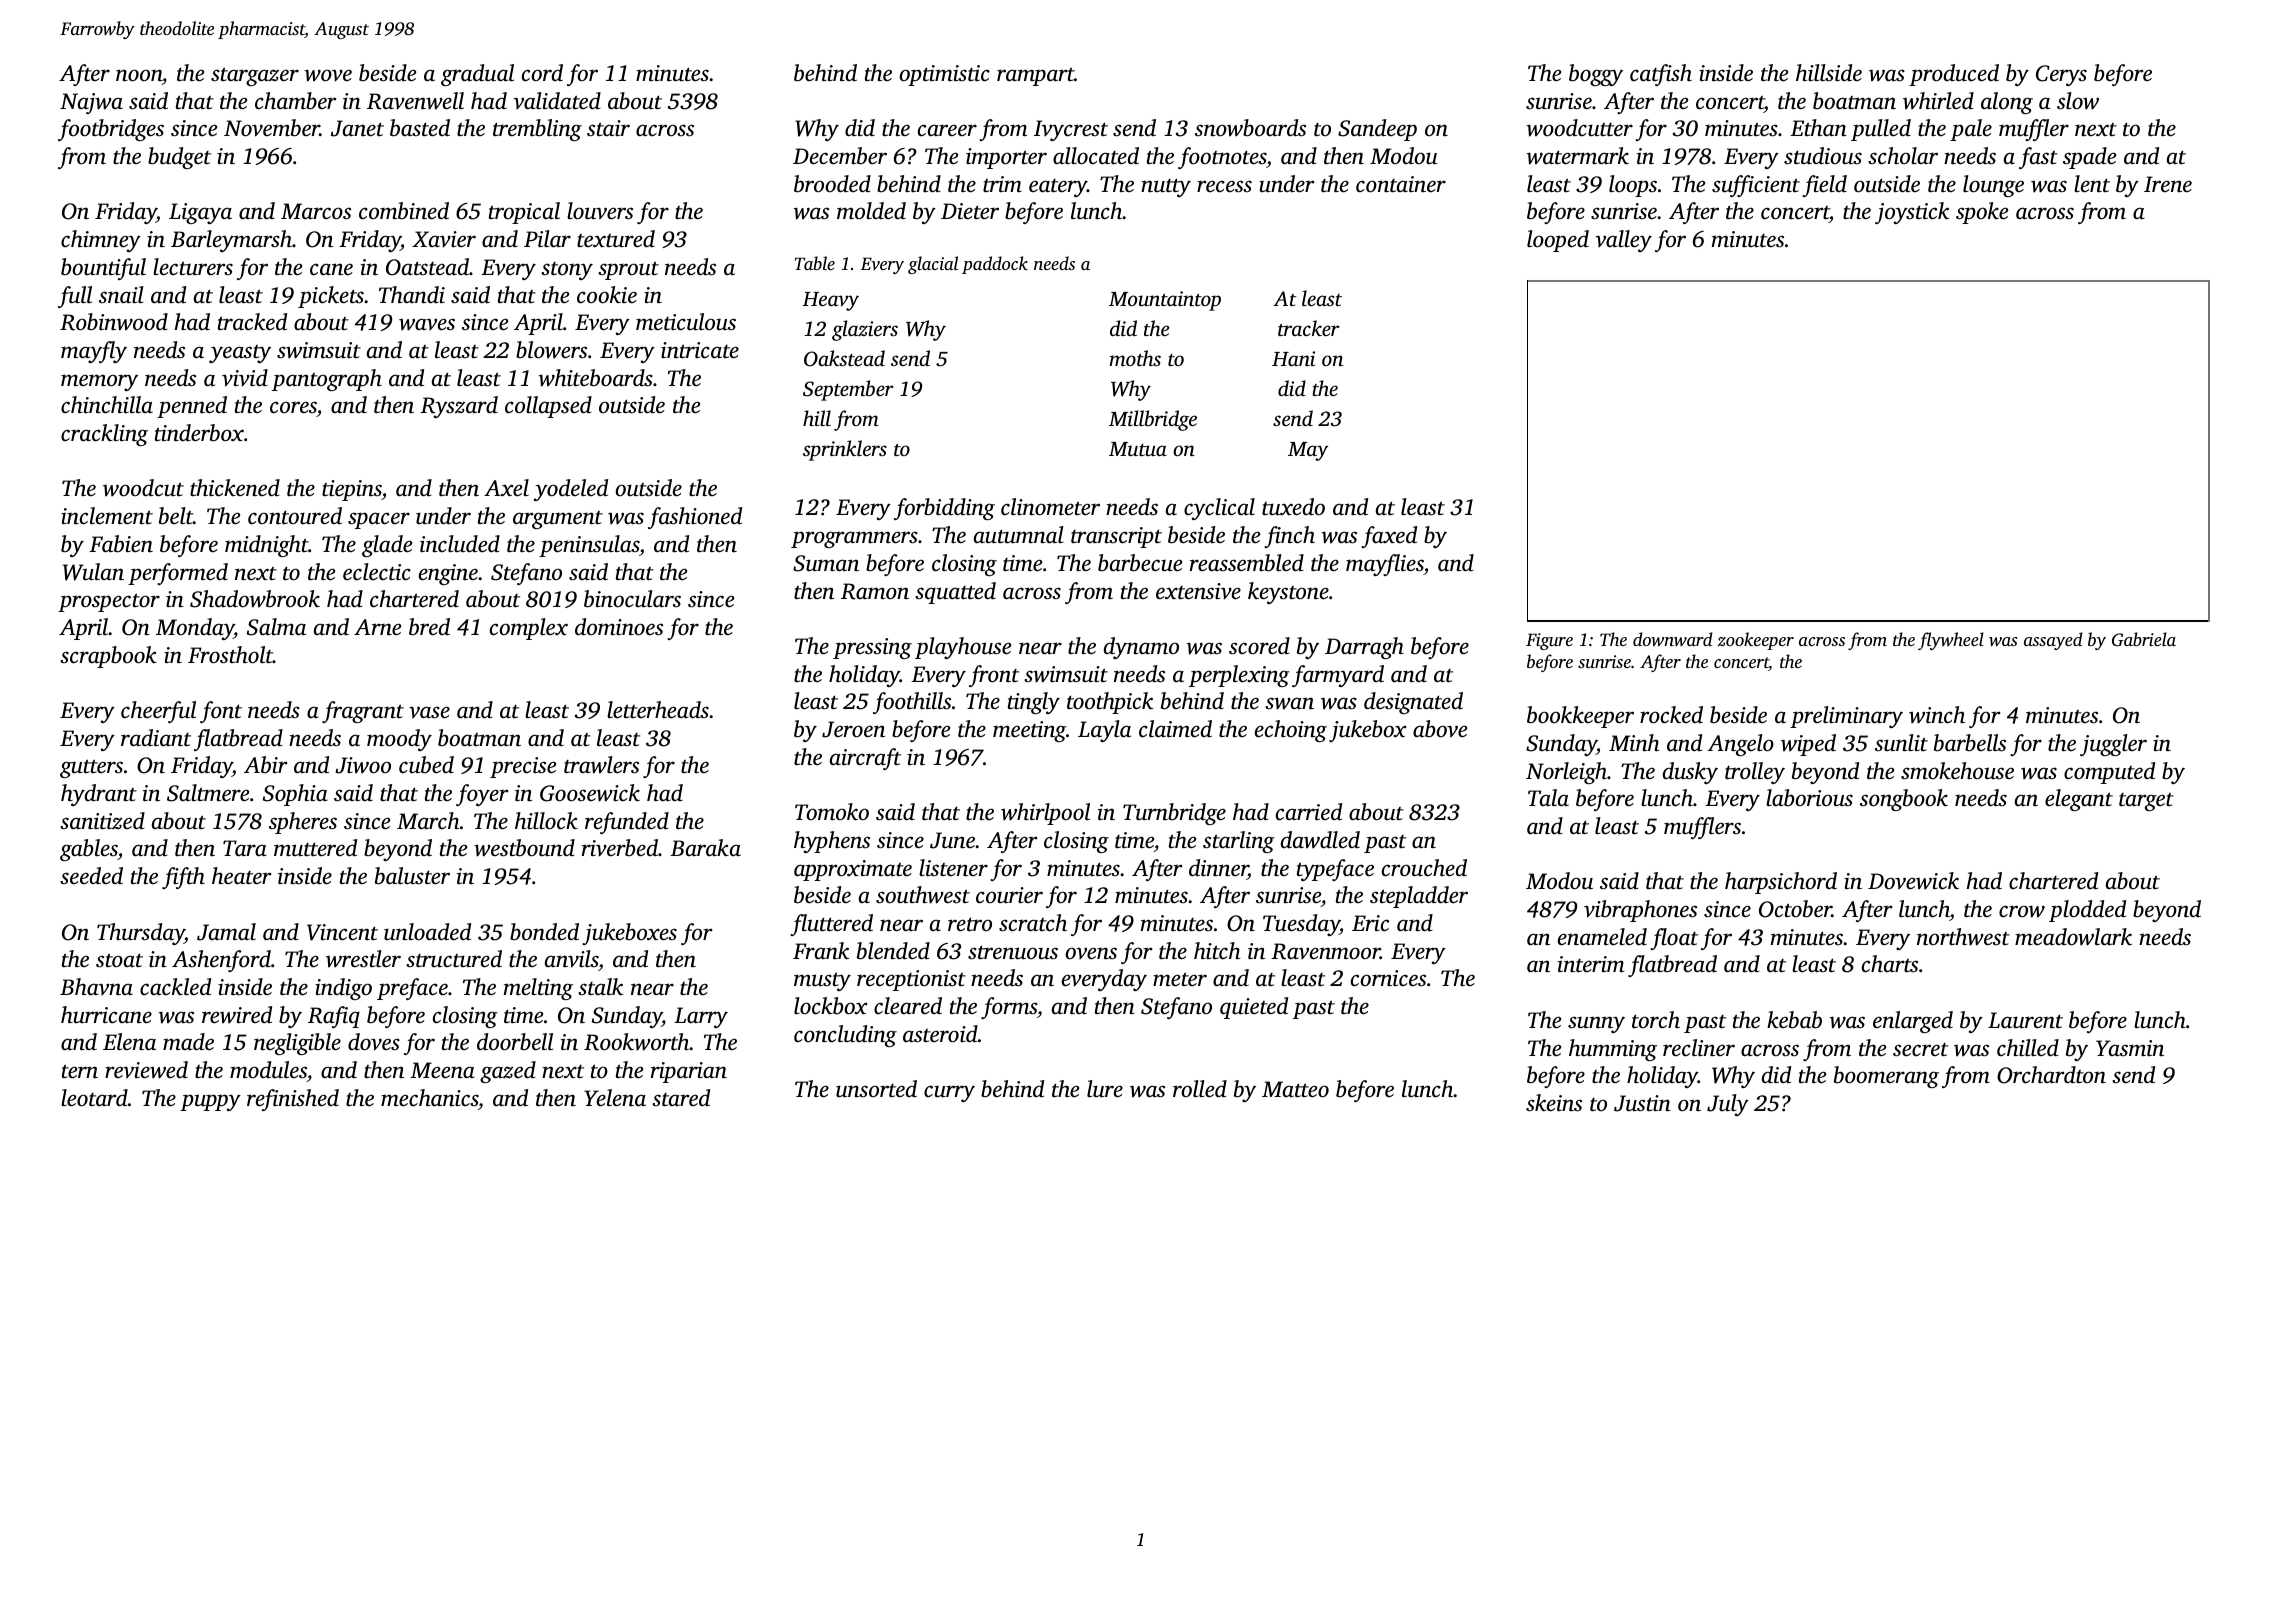 The width and height of the document is (2271, 1606). What do you see at coordinates (865, 330) in the document?
I see `glaziers` at bounding box center [865, 330].
